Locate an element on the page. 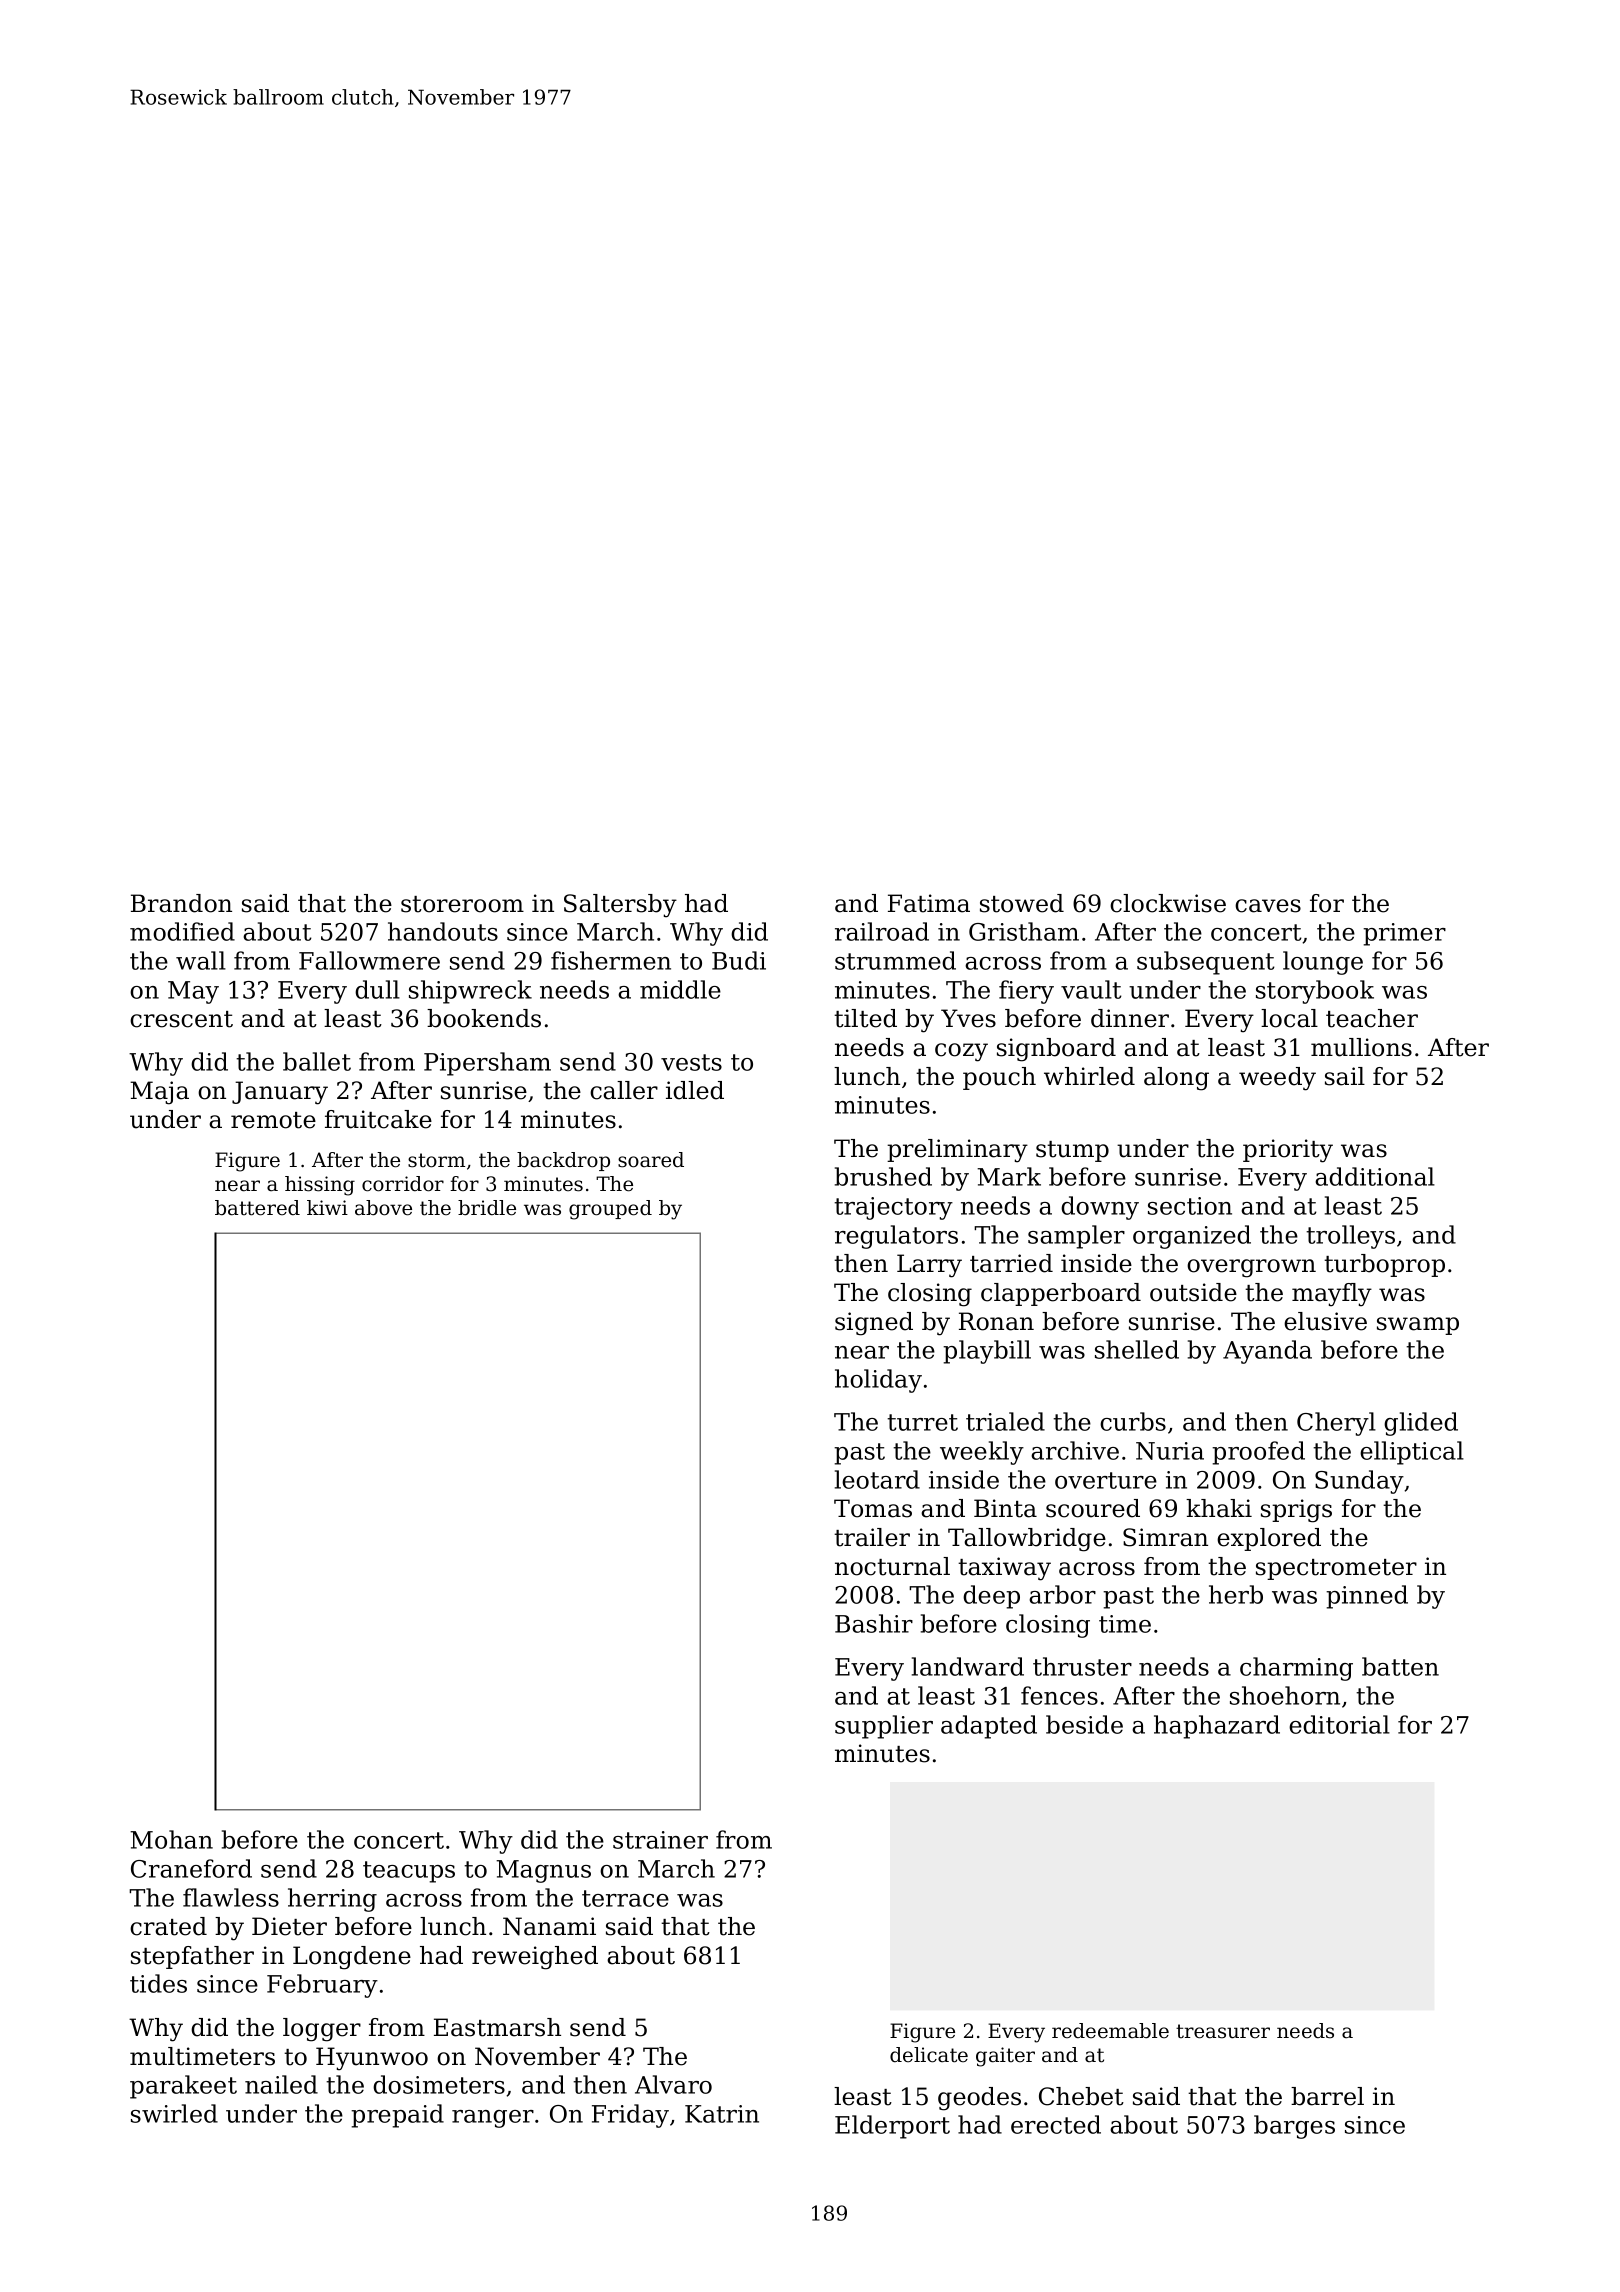 The height and width of the image is (2292, 1620). caves is located at coordinates (1268, 906).
